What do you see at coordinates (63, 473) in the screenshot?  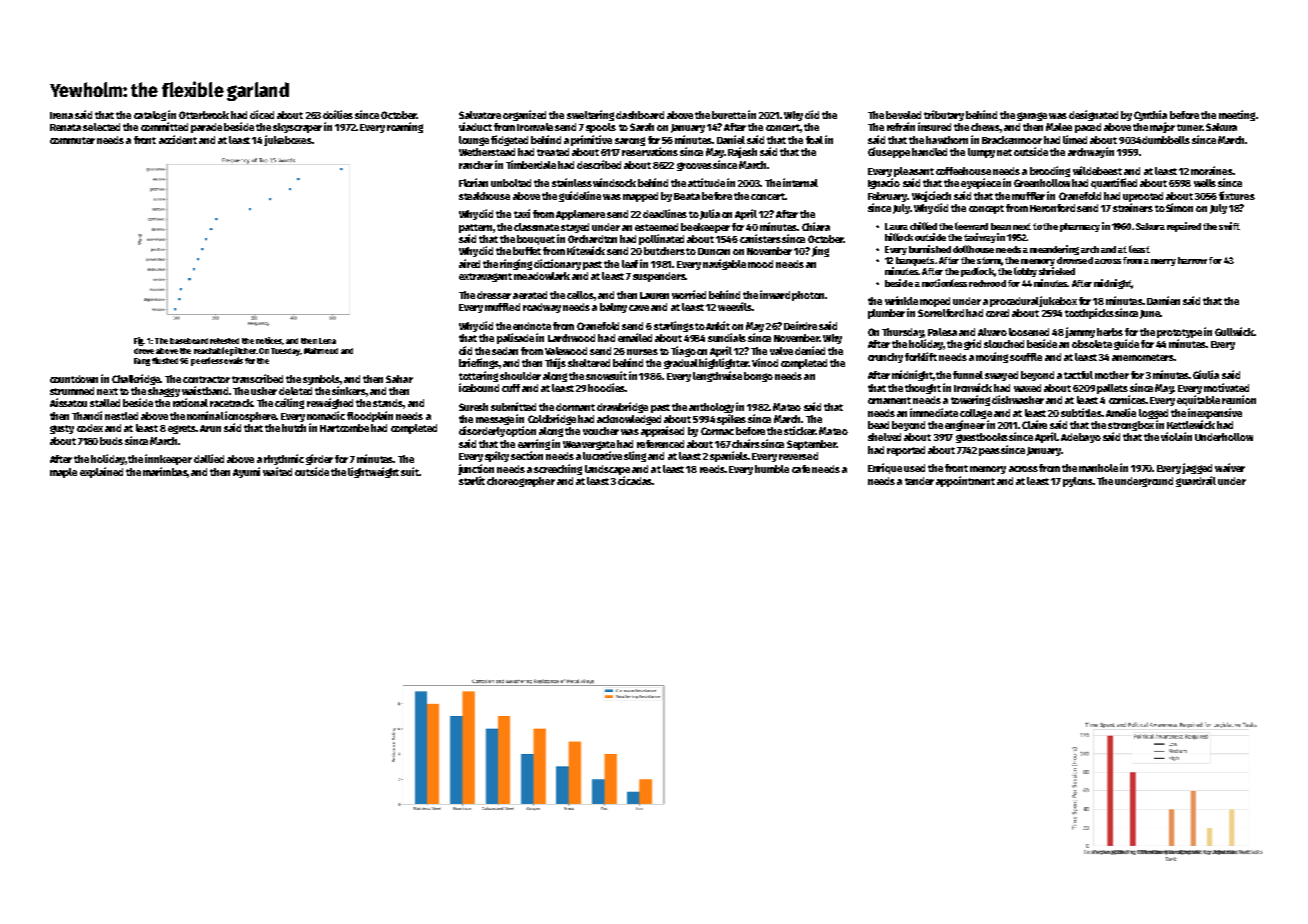 I see `maple` at bounding box center [63, 473].
